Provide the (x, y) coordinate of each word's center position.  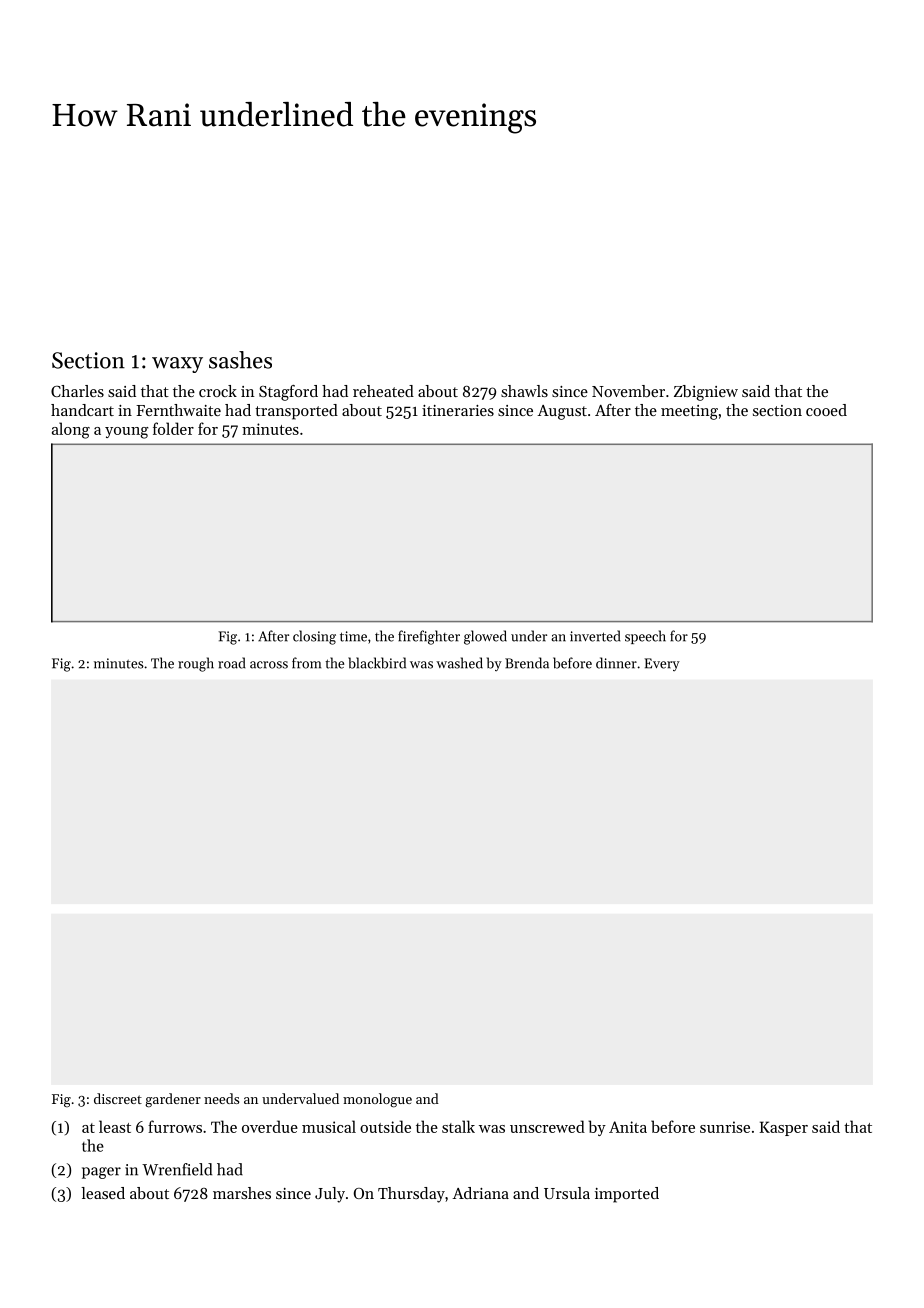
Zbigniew (706, 393)
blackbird (377, 663)
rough (196, 664)
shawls (524, 391)
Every (662, 664)
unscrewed (547, 1126)
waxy (177, 365)
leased (103, 1193)
